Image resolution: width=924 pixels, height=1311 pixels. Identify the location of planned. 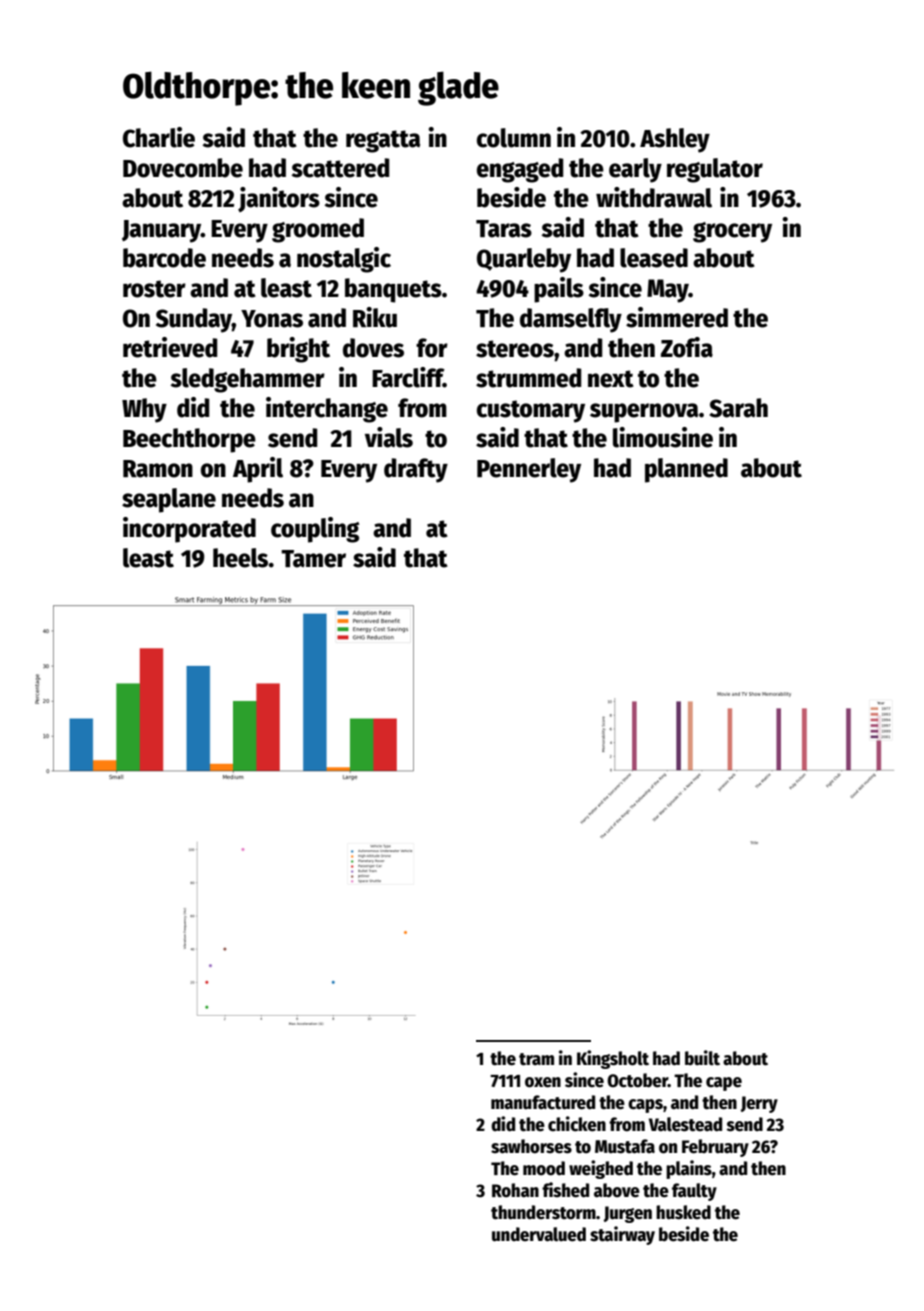
(686, 470).
